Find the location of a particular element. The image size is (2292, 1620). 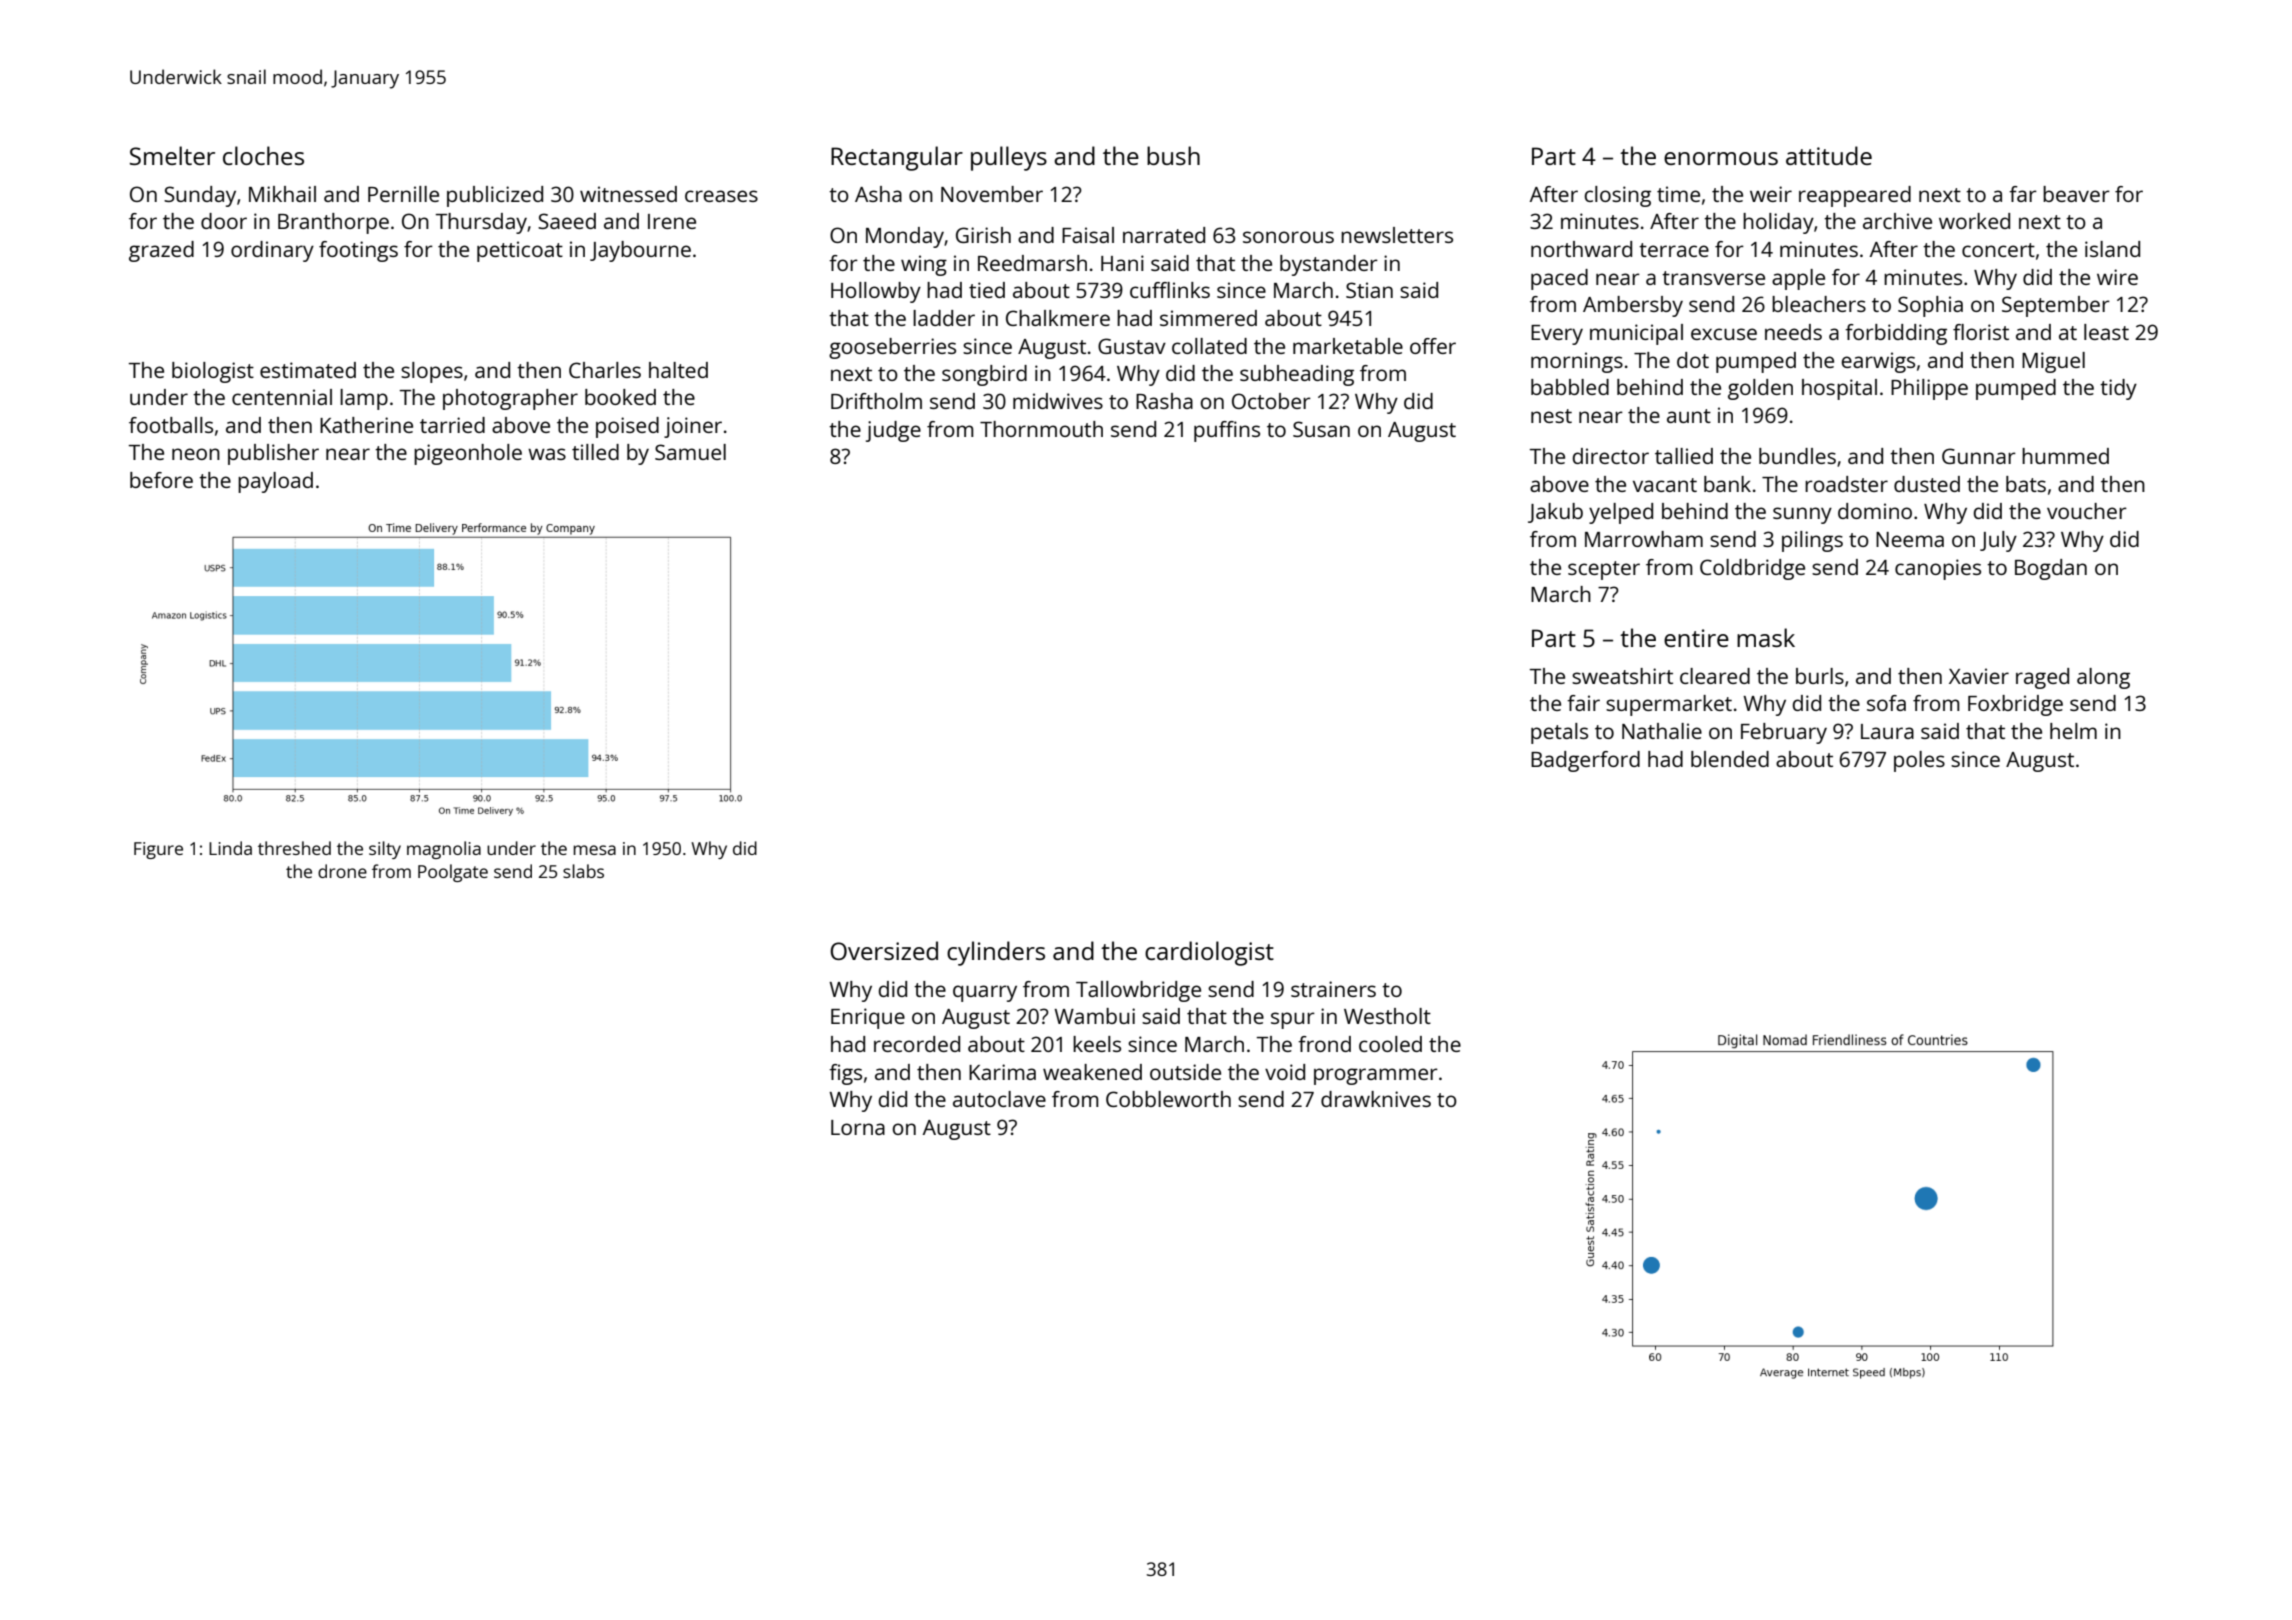

Bogdan is located at coordinates (2051, 569).
